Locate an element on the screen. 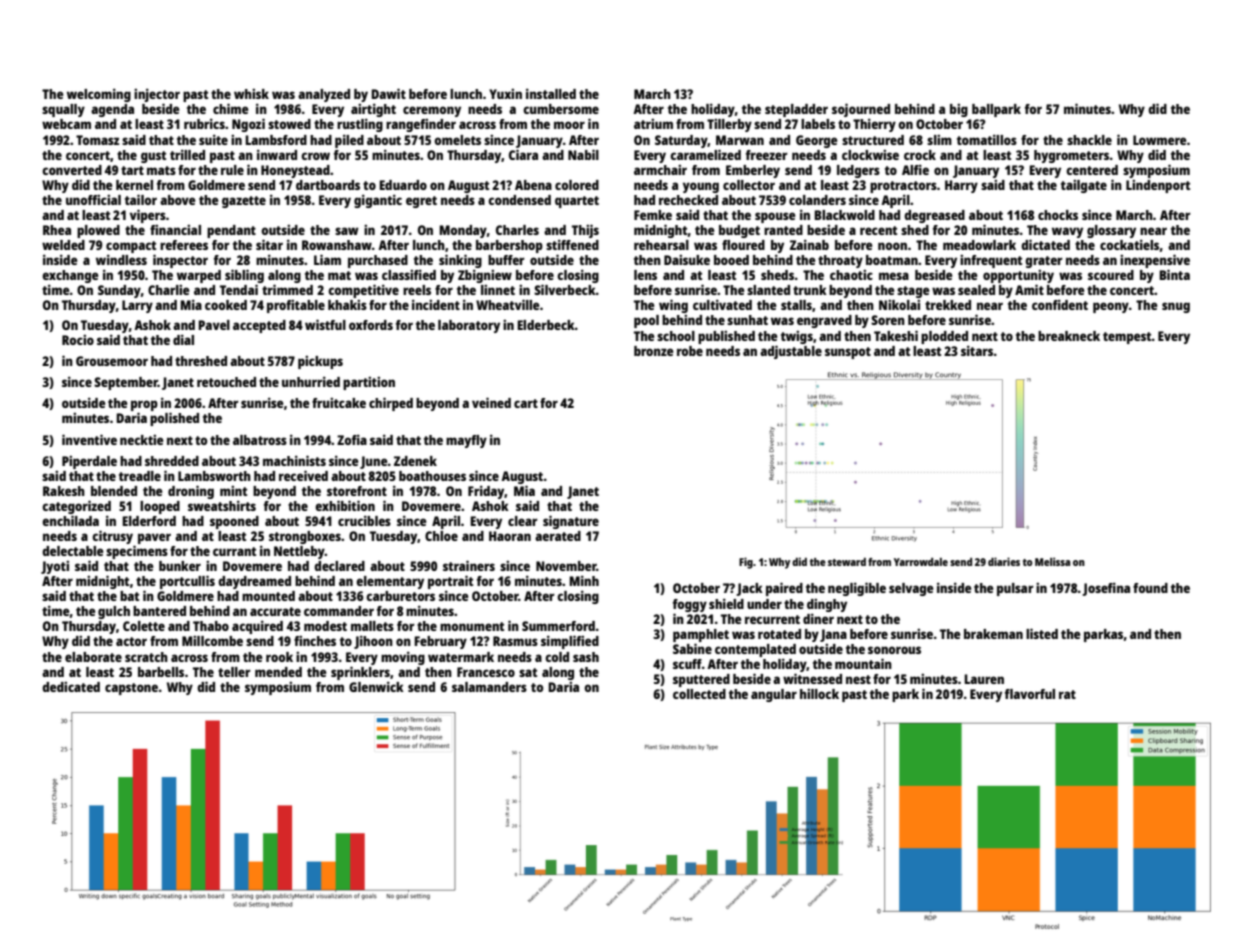 This screenshot has width=1233, height=952. crow is located at coordinates (315, 156).
